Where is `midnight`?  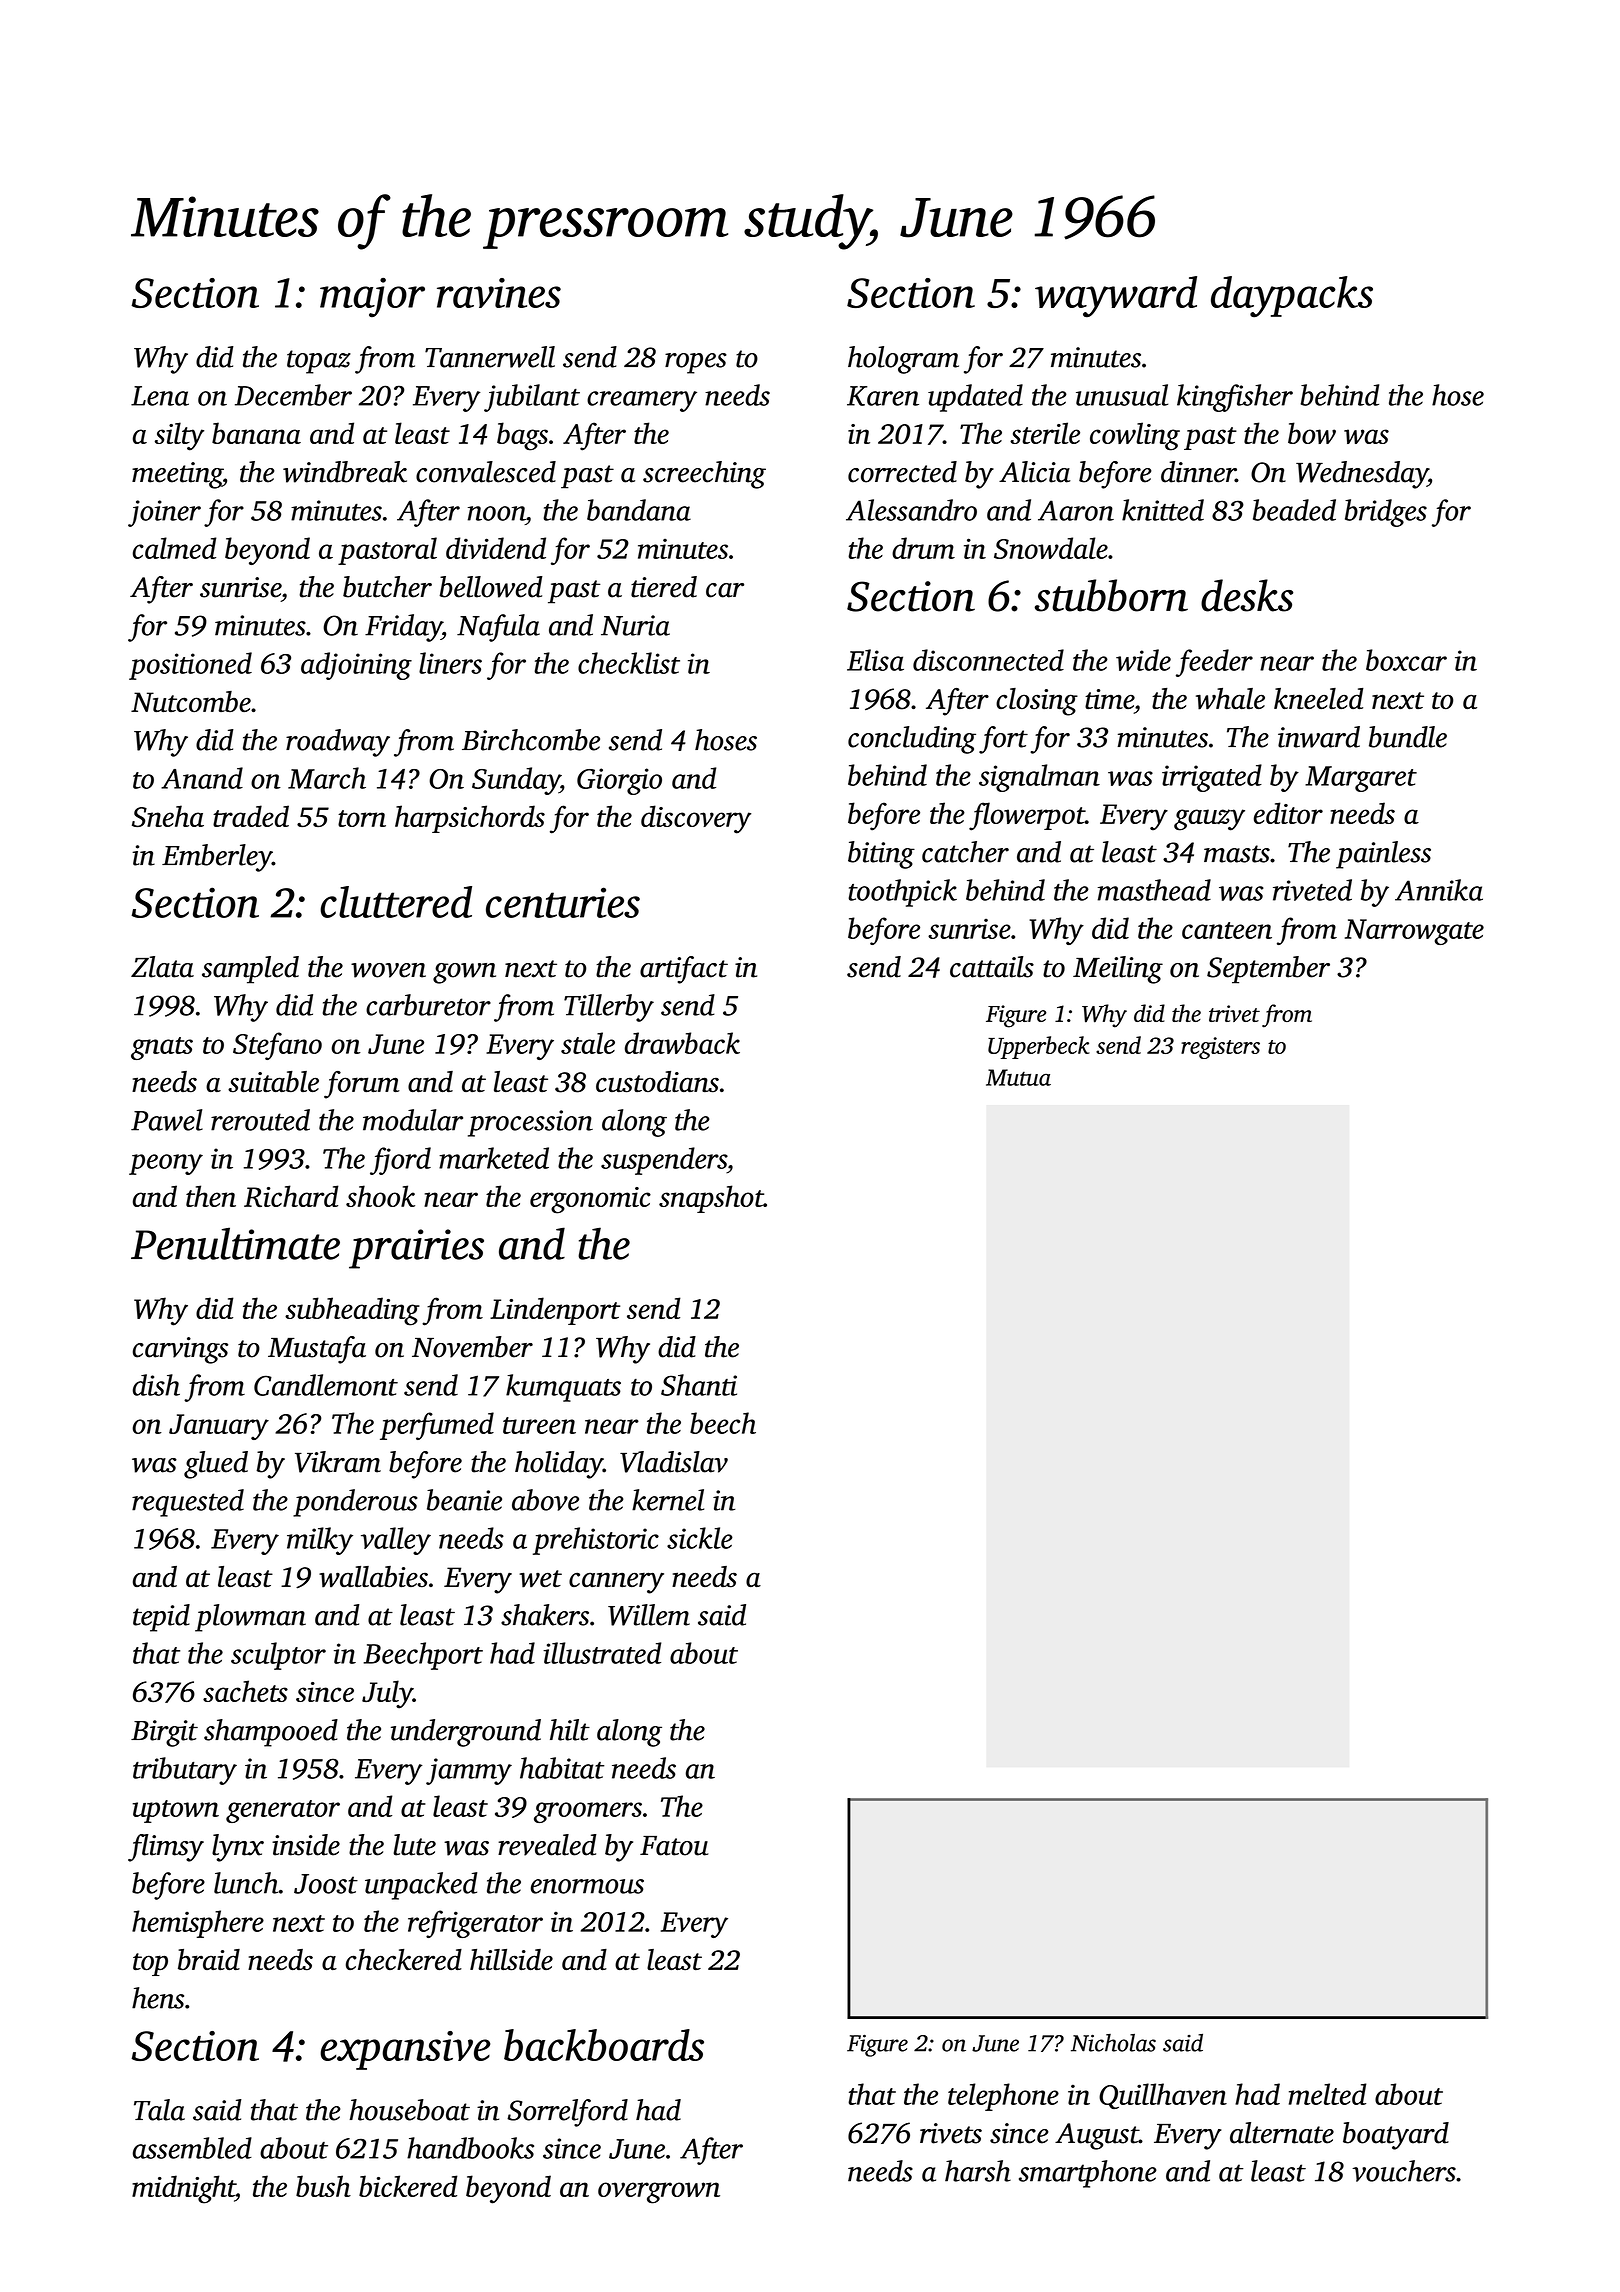 midnight is located at coordinates (183, 2189).
